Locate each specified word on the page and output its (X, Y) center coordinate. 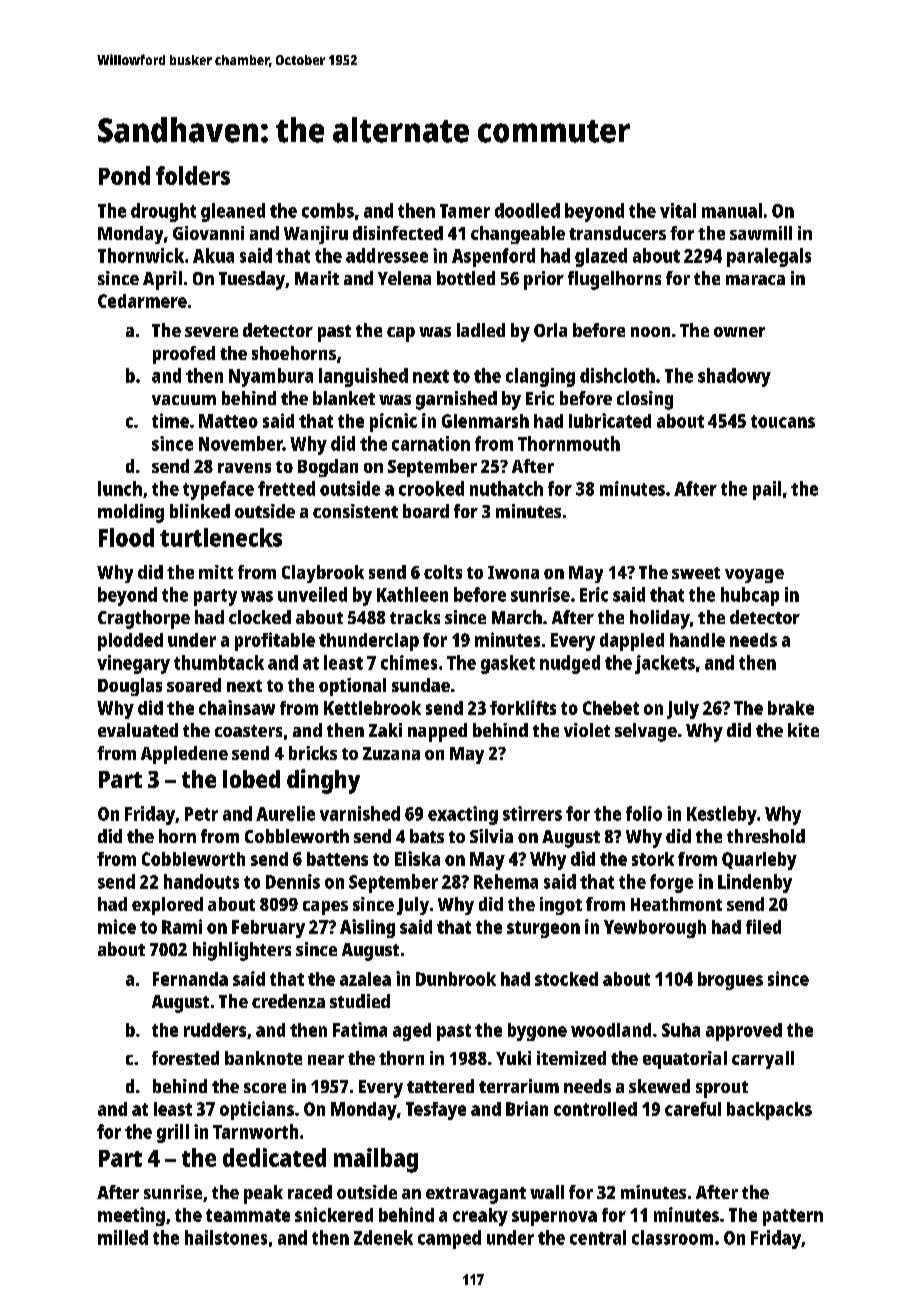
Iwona (513, 572)
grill (173, 1133)
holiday (660, 619)
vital (678, 210)
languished (363, 377)
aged (412, 1032)
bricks (313, 753)
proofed (184, 355)
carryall (763, 1060)
